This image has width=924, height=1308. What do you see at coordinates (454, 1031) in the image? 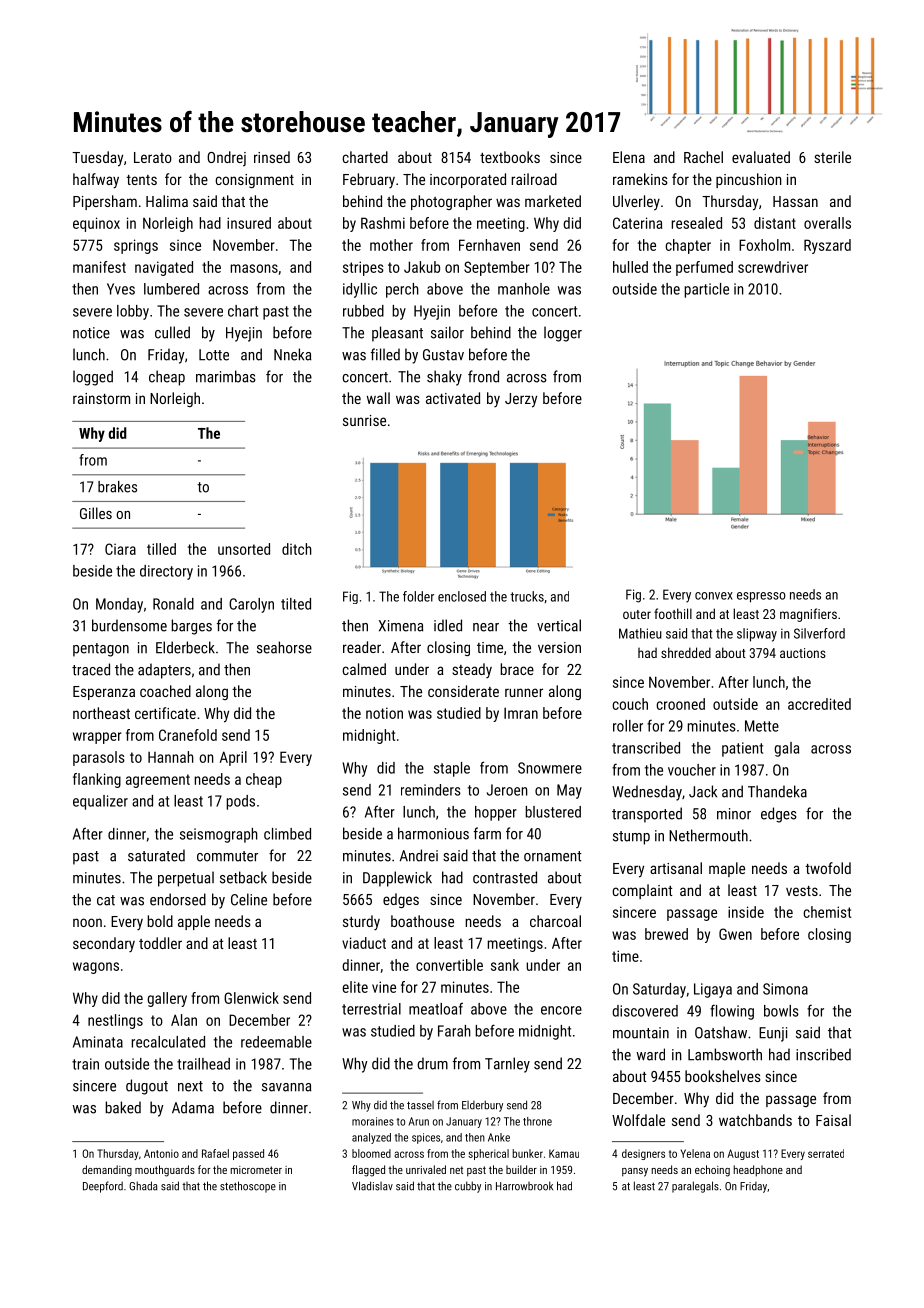
I see `Farah` at bounding box center [454, 1031].
